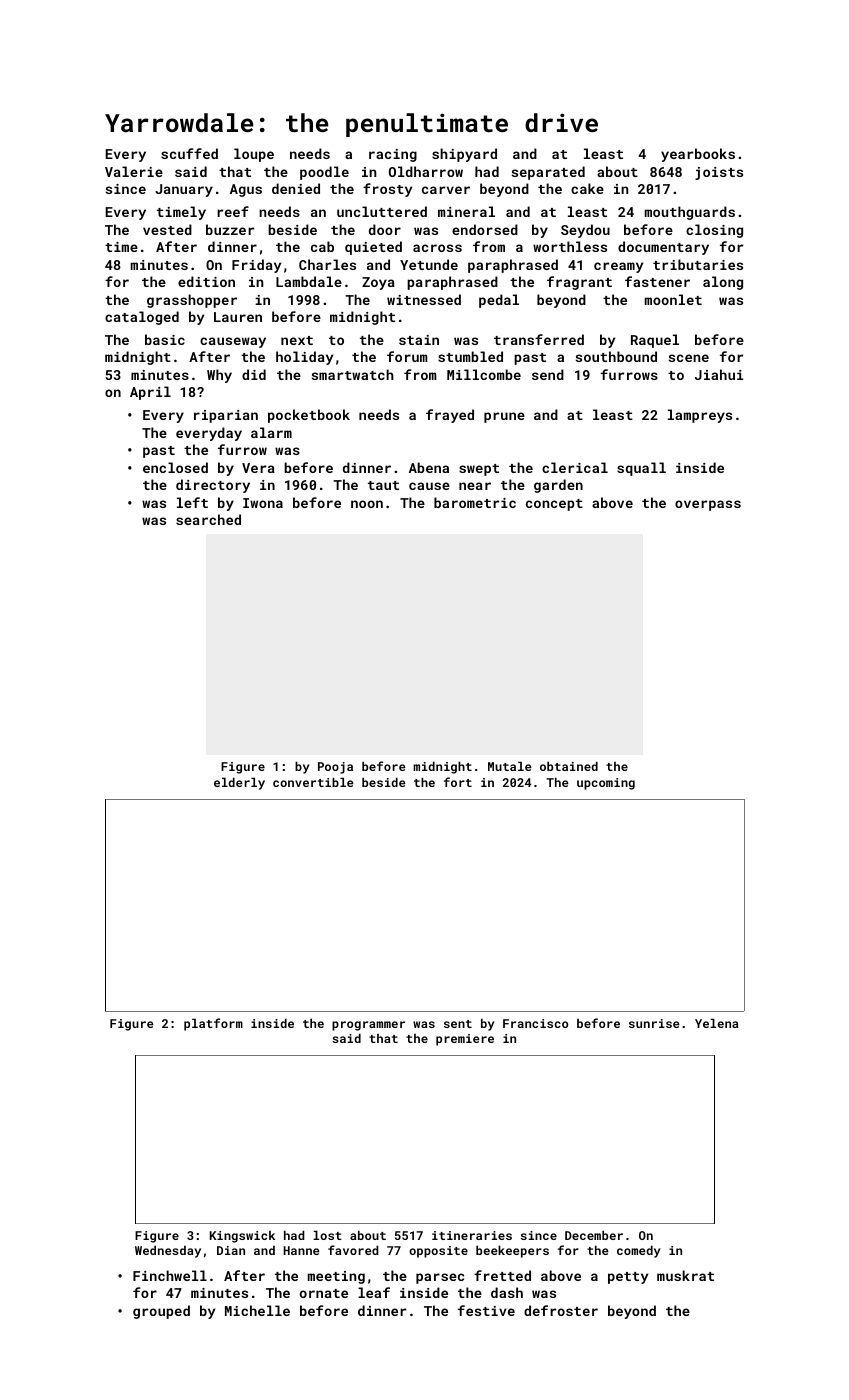  Describe the element at coordinates (698, 155) in the image. I see `yearbooks` at that location.
